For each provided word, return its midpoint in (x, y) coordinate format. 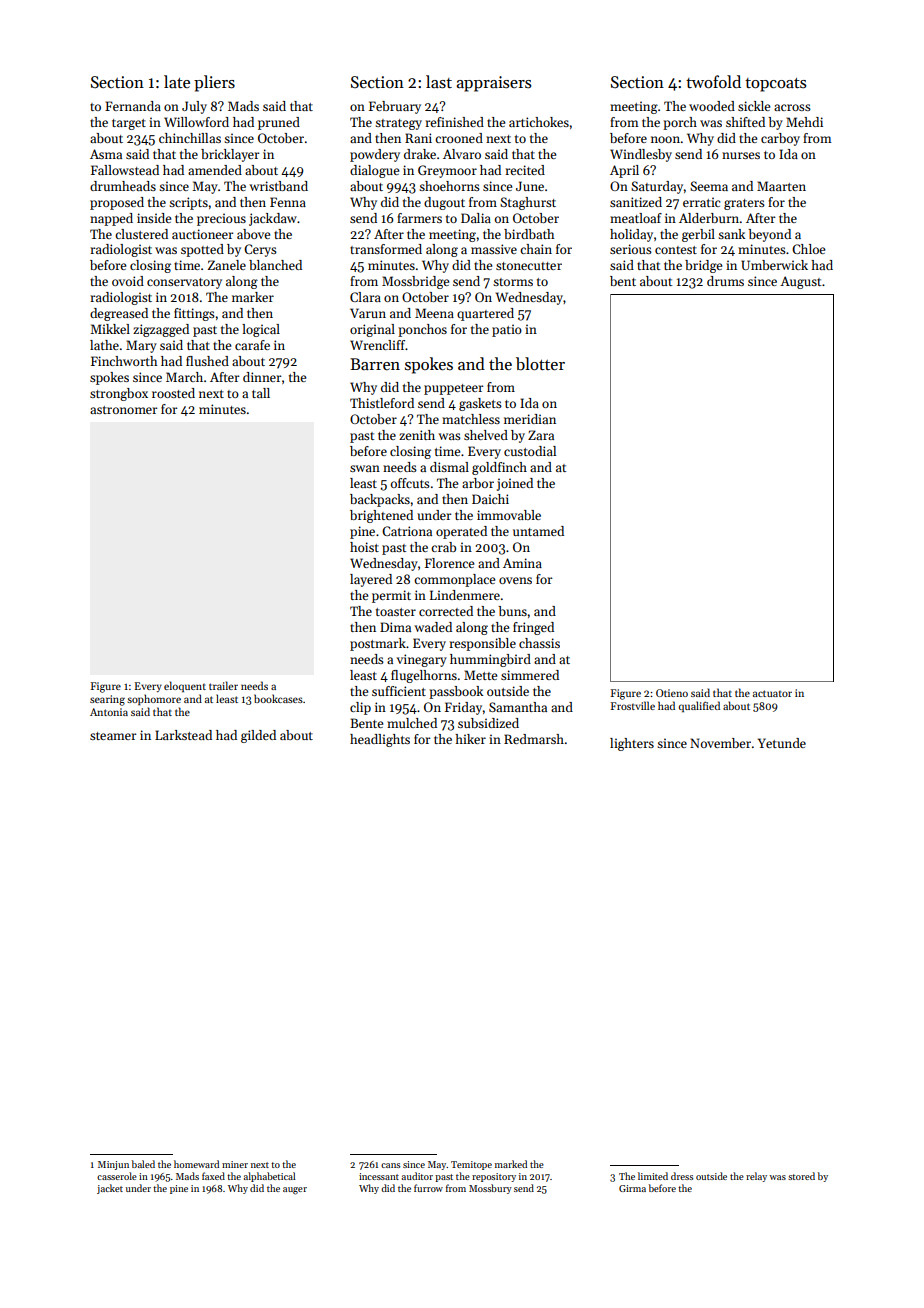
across (792, 107)
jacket (110, 1189)
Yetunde (782, 743)
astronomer (124, 410)
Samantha (518, 707)
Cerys (260, 250)
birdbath (529, 234)
